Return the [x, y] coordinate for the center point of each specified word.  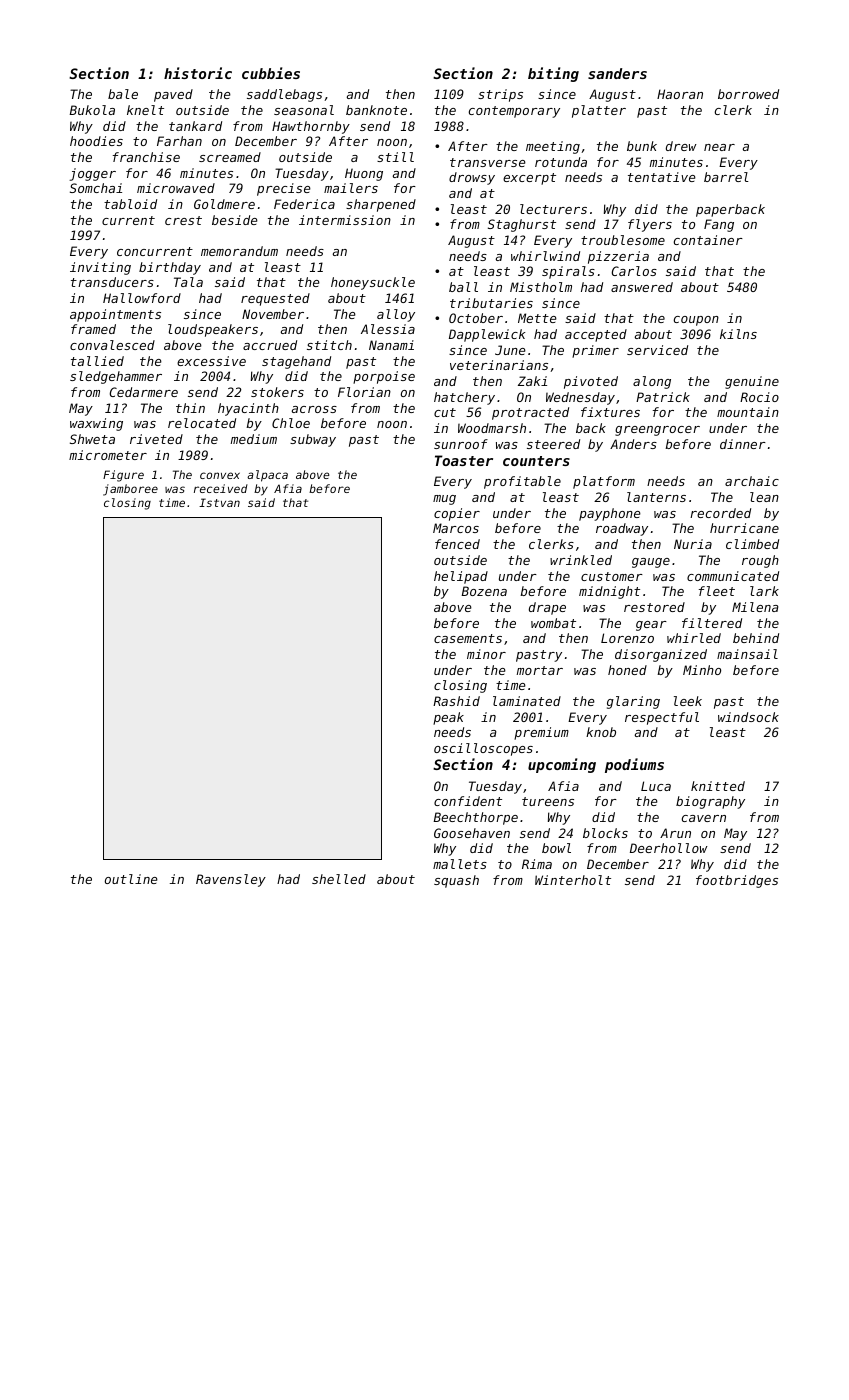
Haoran [680, 94]
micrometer [108, 455]
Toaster [464, 460]
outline [131, 879]
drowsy [472, 178]
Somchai [96, 188]
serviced [657, 350]
